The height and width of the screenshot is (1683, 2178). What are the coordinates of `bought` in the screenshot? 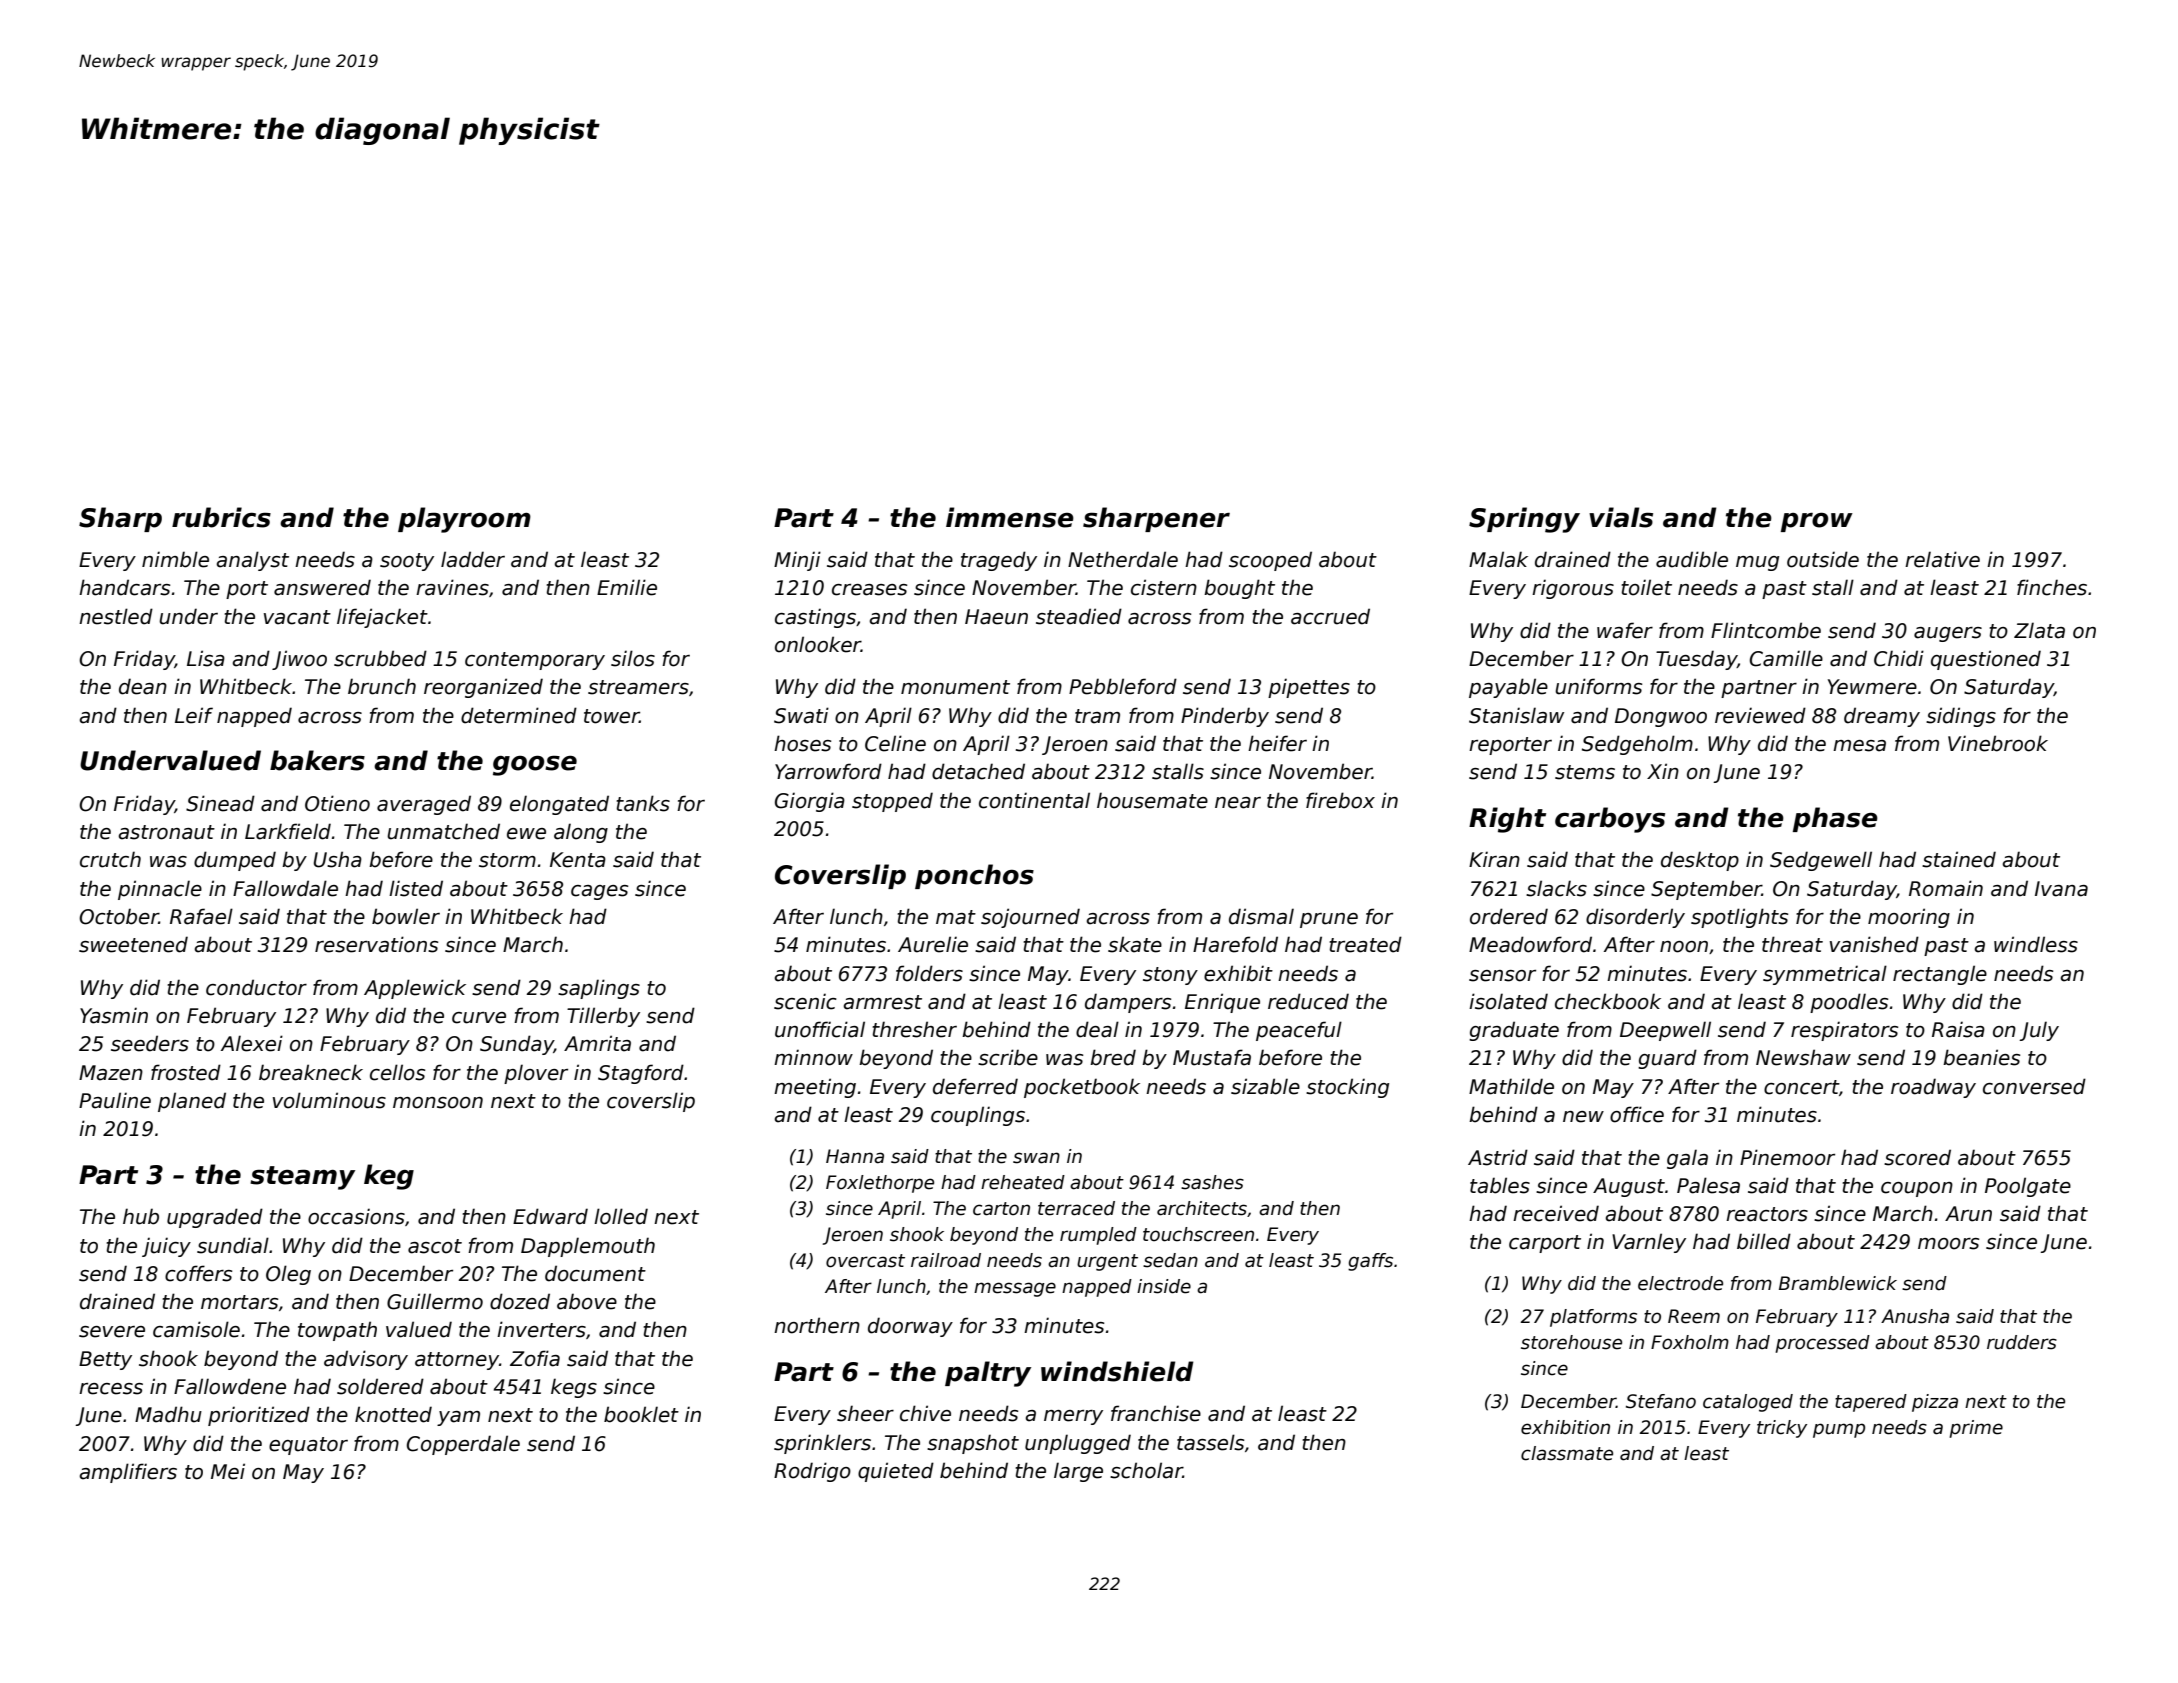 It's located at (1239, 589).
